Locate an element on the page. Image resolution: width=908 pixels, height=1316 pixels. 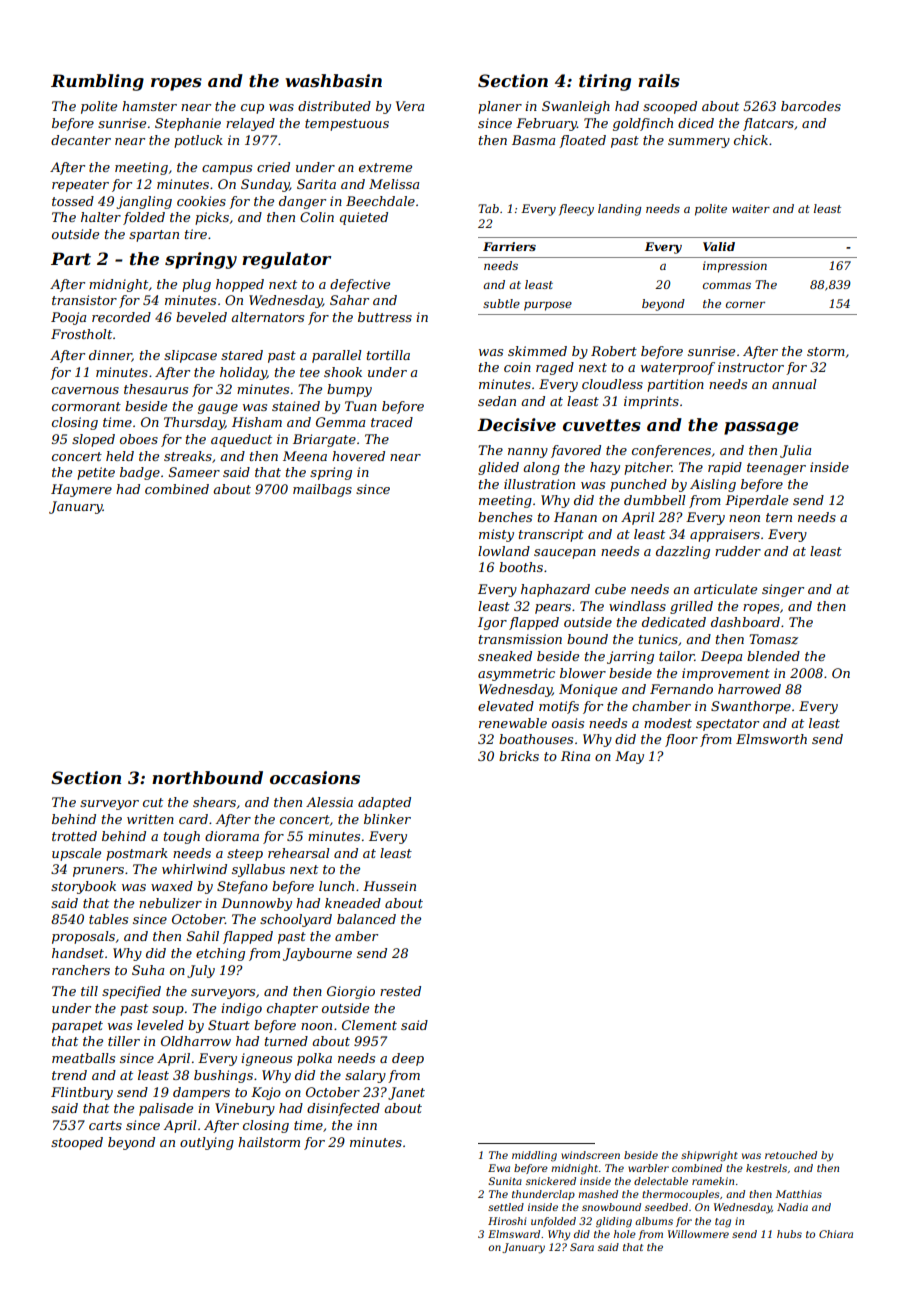
subtle is located at coordinates (501, 303).
